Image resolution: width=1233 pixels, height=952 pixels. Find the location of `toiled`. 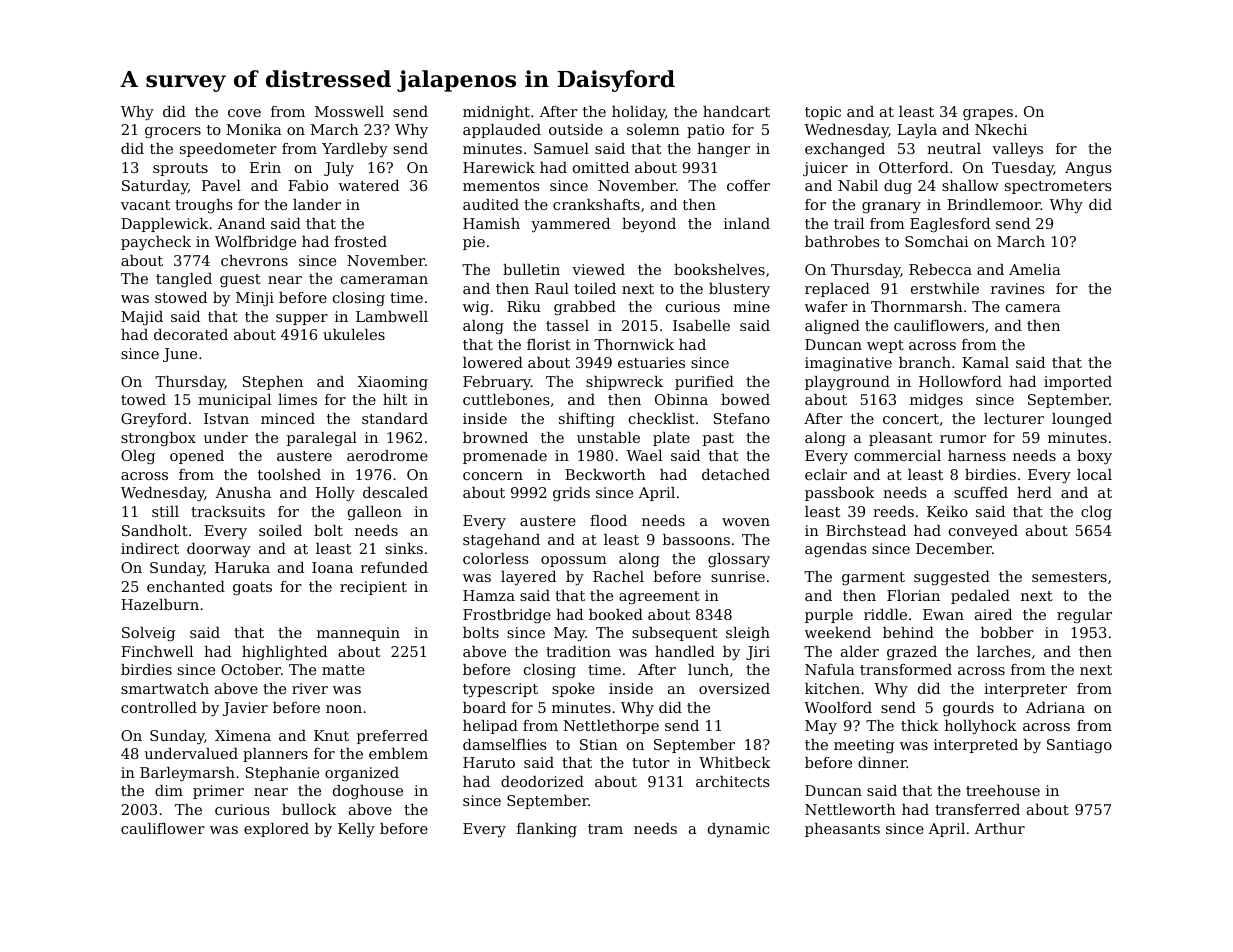

toiled is located at coordinates (595, 288).
